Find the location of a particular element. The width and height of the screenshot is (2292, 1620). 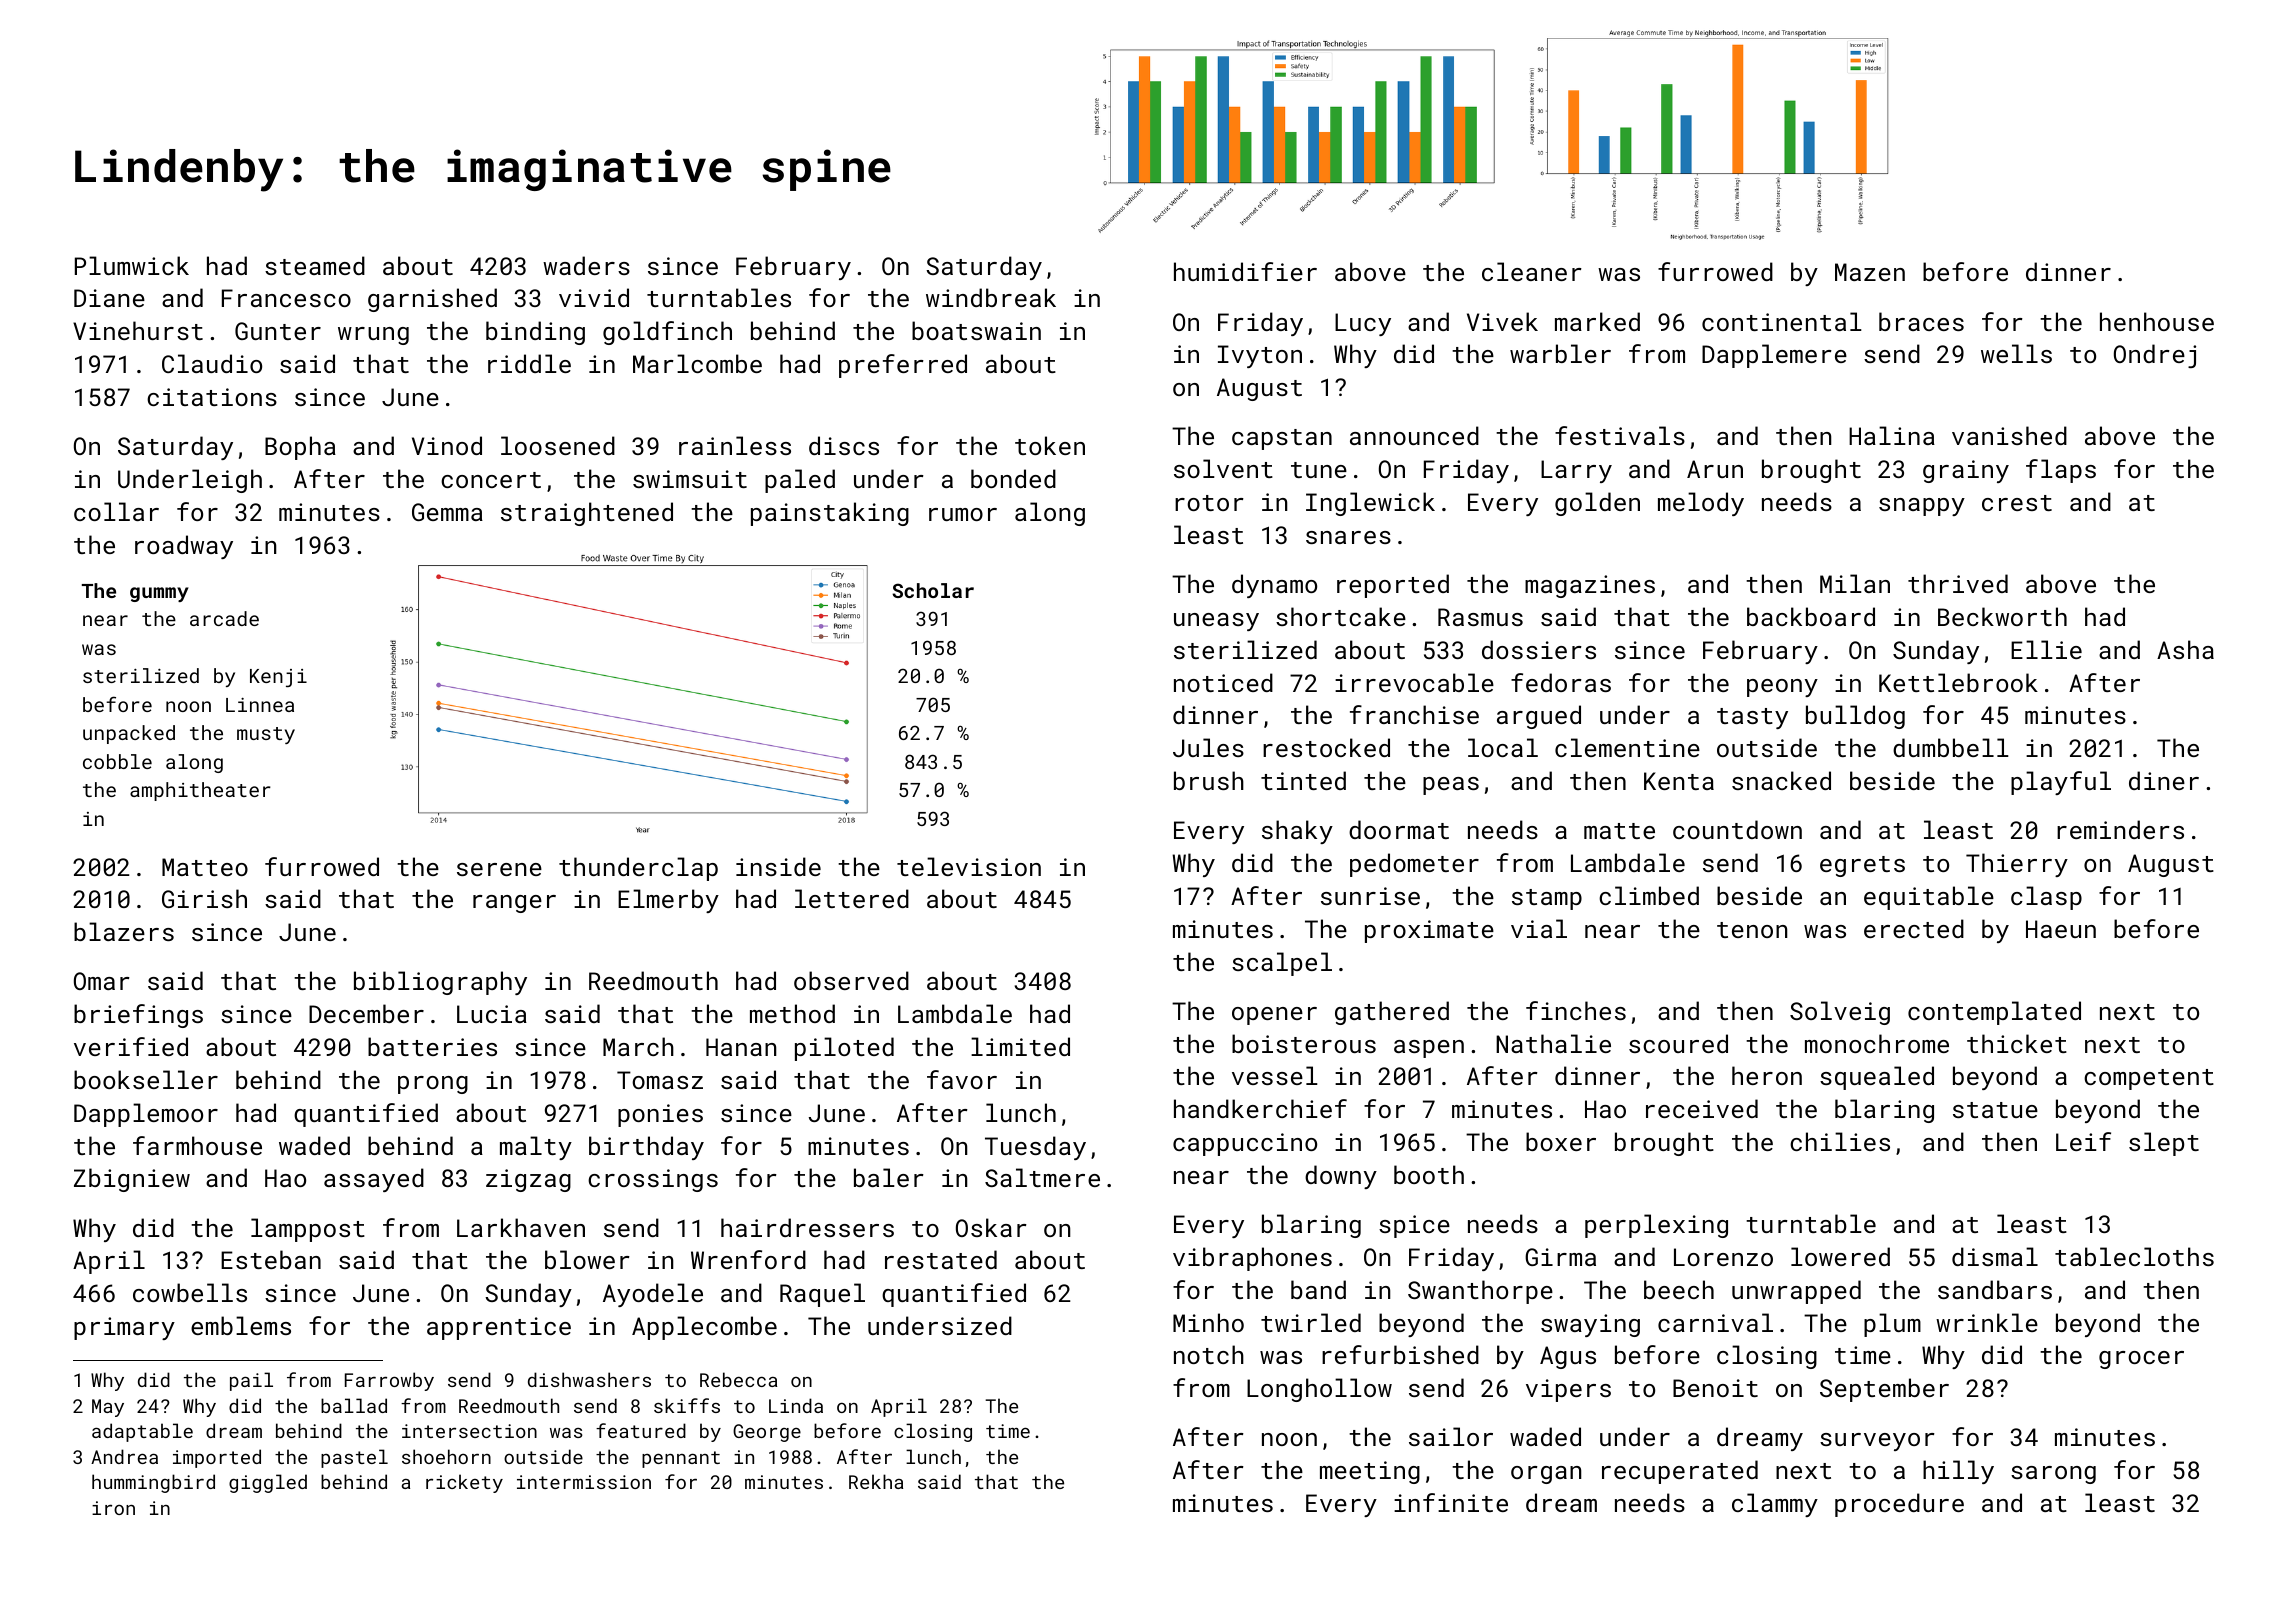

Zbigniew is located at coordinates (132, 1180).
